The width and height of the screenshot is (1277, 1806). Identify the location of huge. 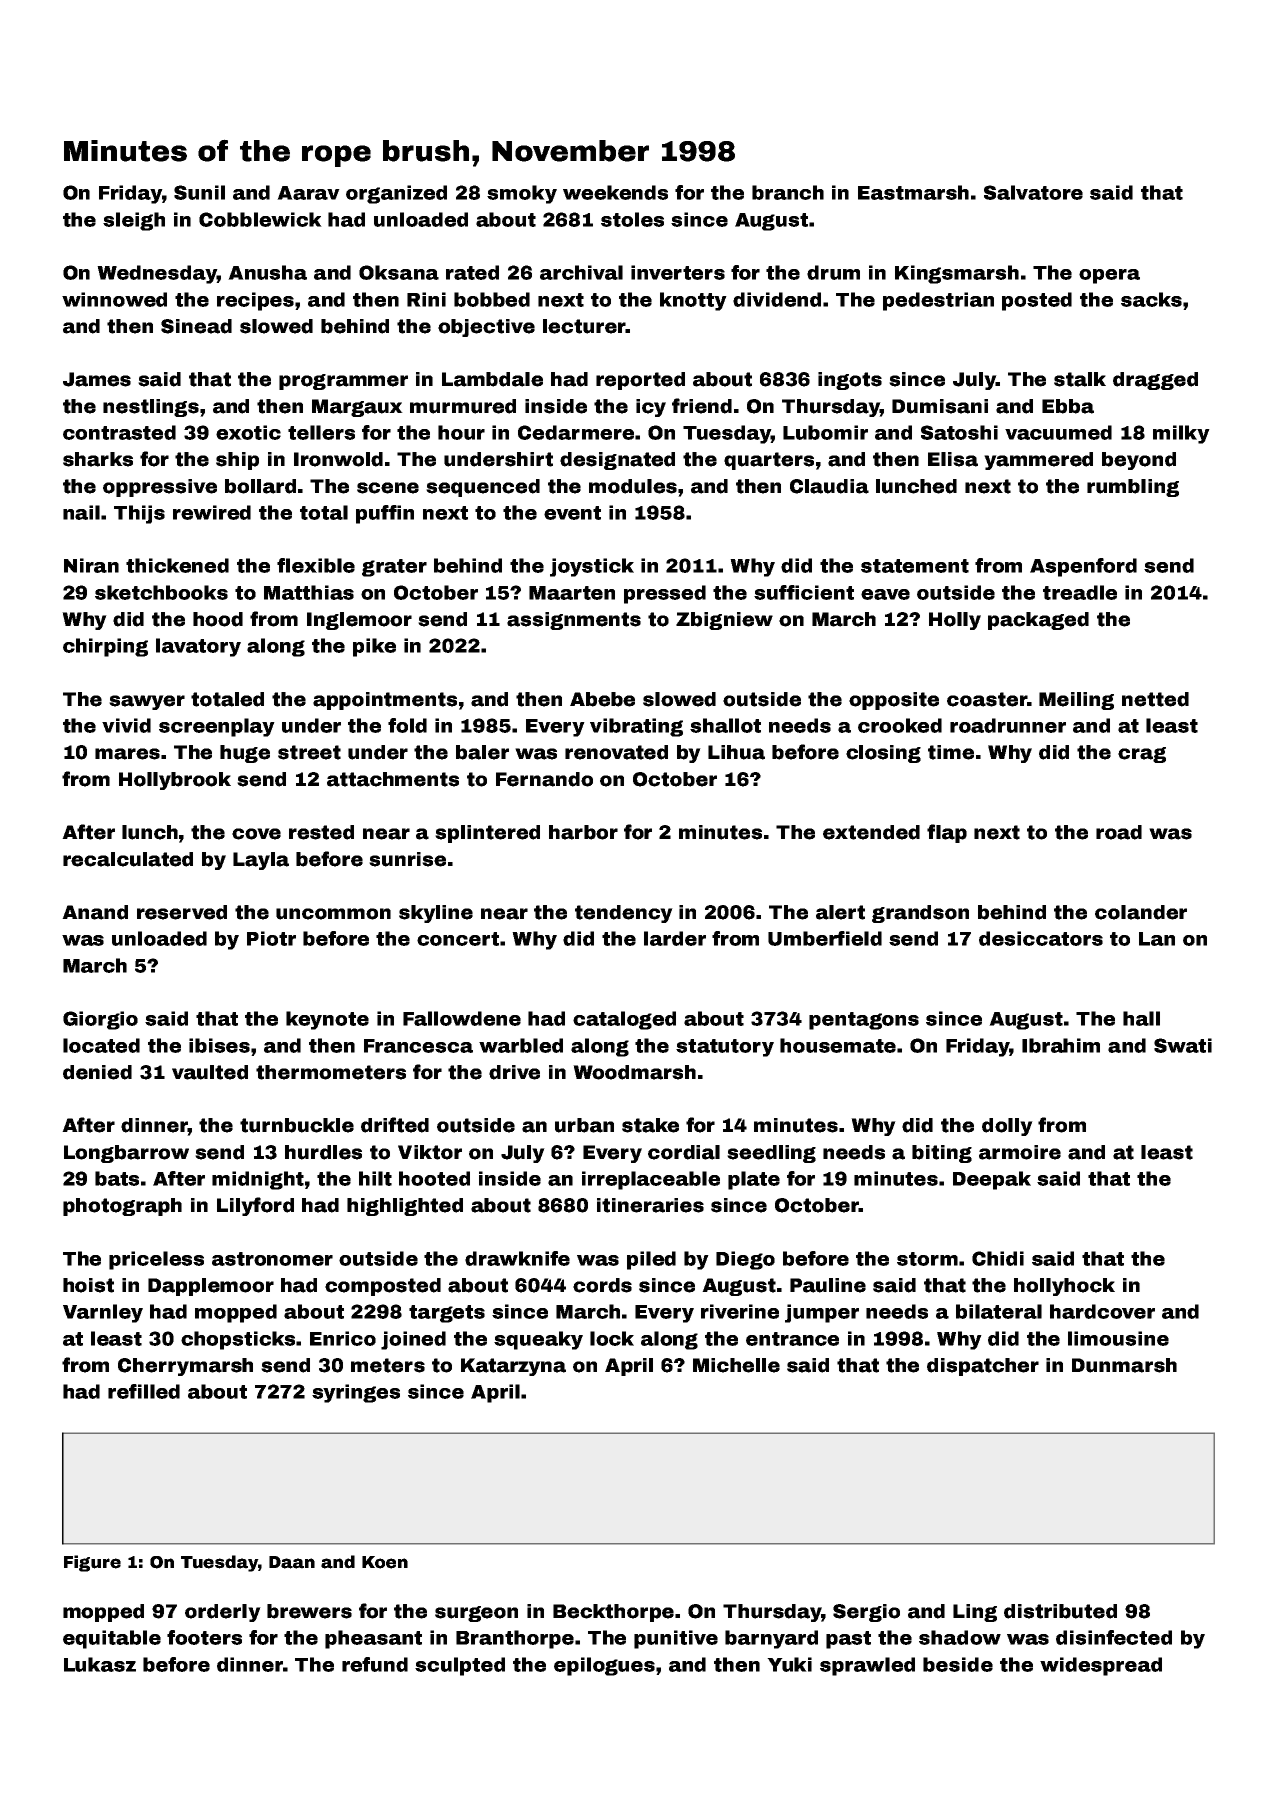
(245, 754).
